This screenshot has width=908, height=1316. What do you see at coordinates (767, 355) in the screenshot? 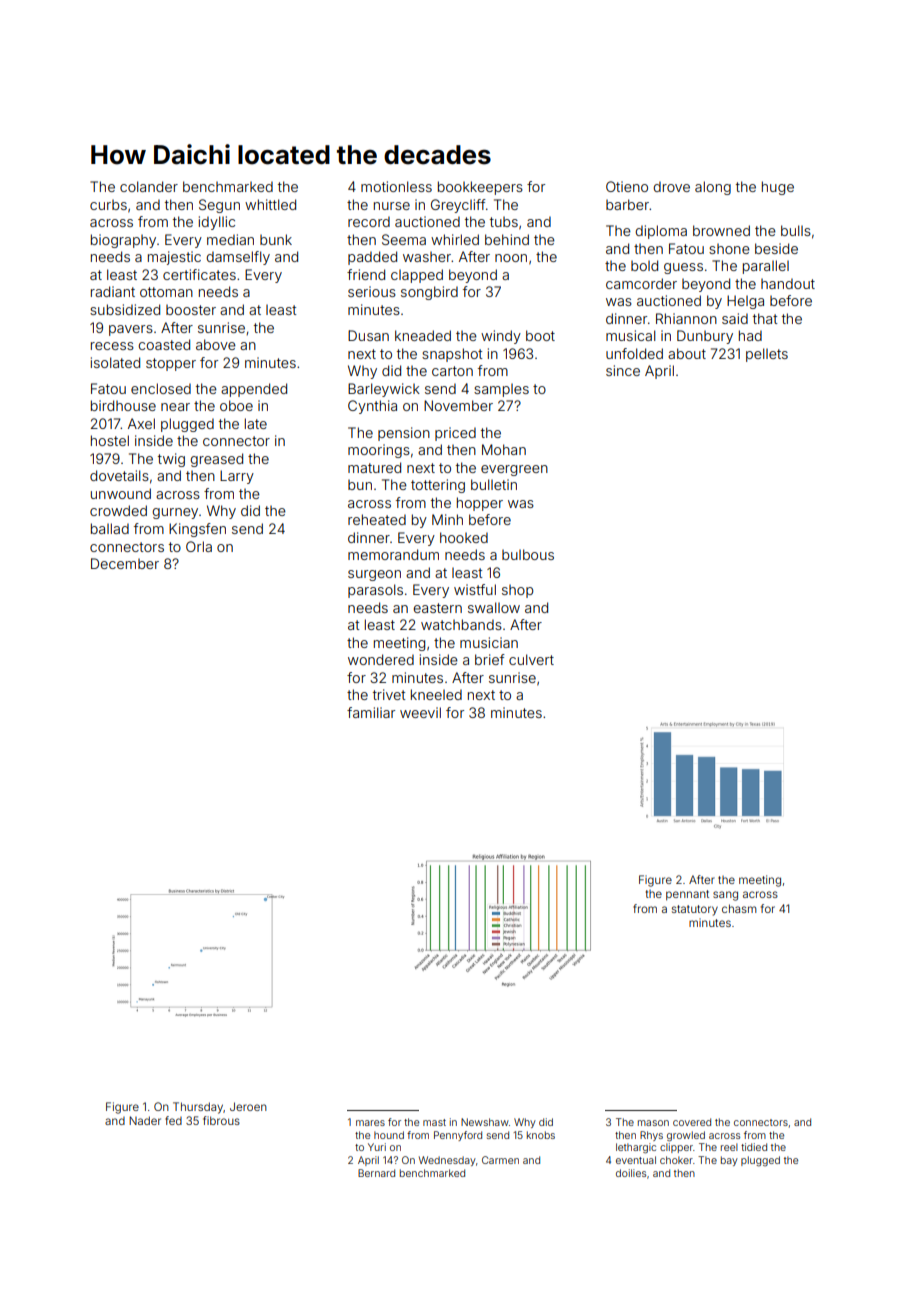
I see `pellets` at bounding box center [767, 355].
